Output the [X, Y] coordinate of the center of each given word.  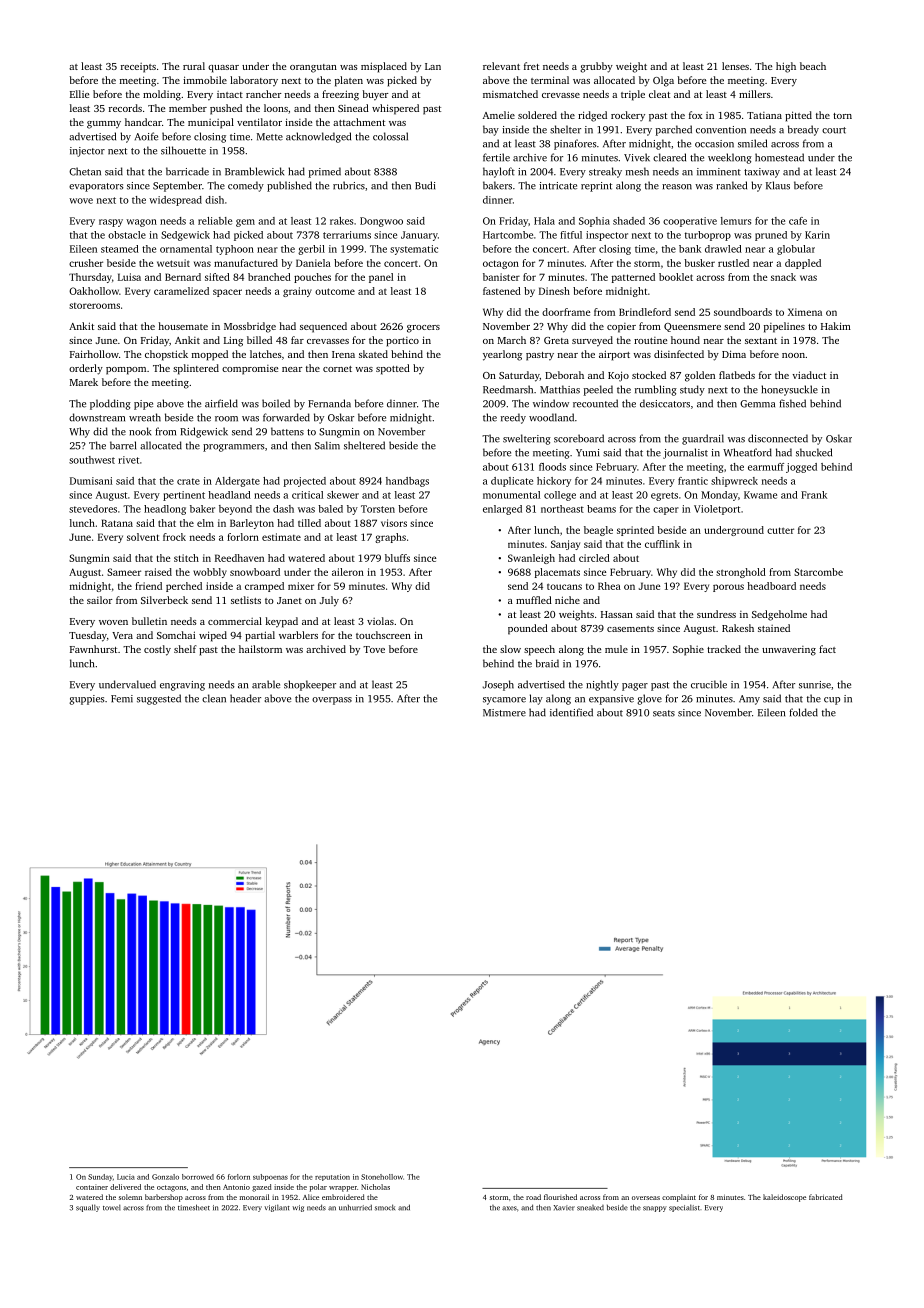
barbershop [164, 1198]
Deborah [564, 375]
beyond [235, 510]
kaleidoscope [784, 1198]
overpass [332, 701]
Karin [817, 235]
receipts [138, 68]
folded [803, 712]
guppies [86, 700]
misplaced [384, 67]
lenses [735, 66]
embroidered [343, 1197]
